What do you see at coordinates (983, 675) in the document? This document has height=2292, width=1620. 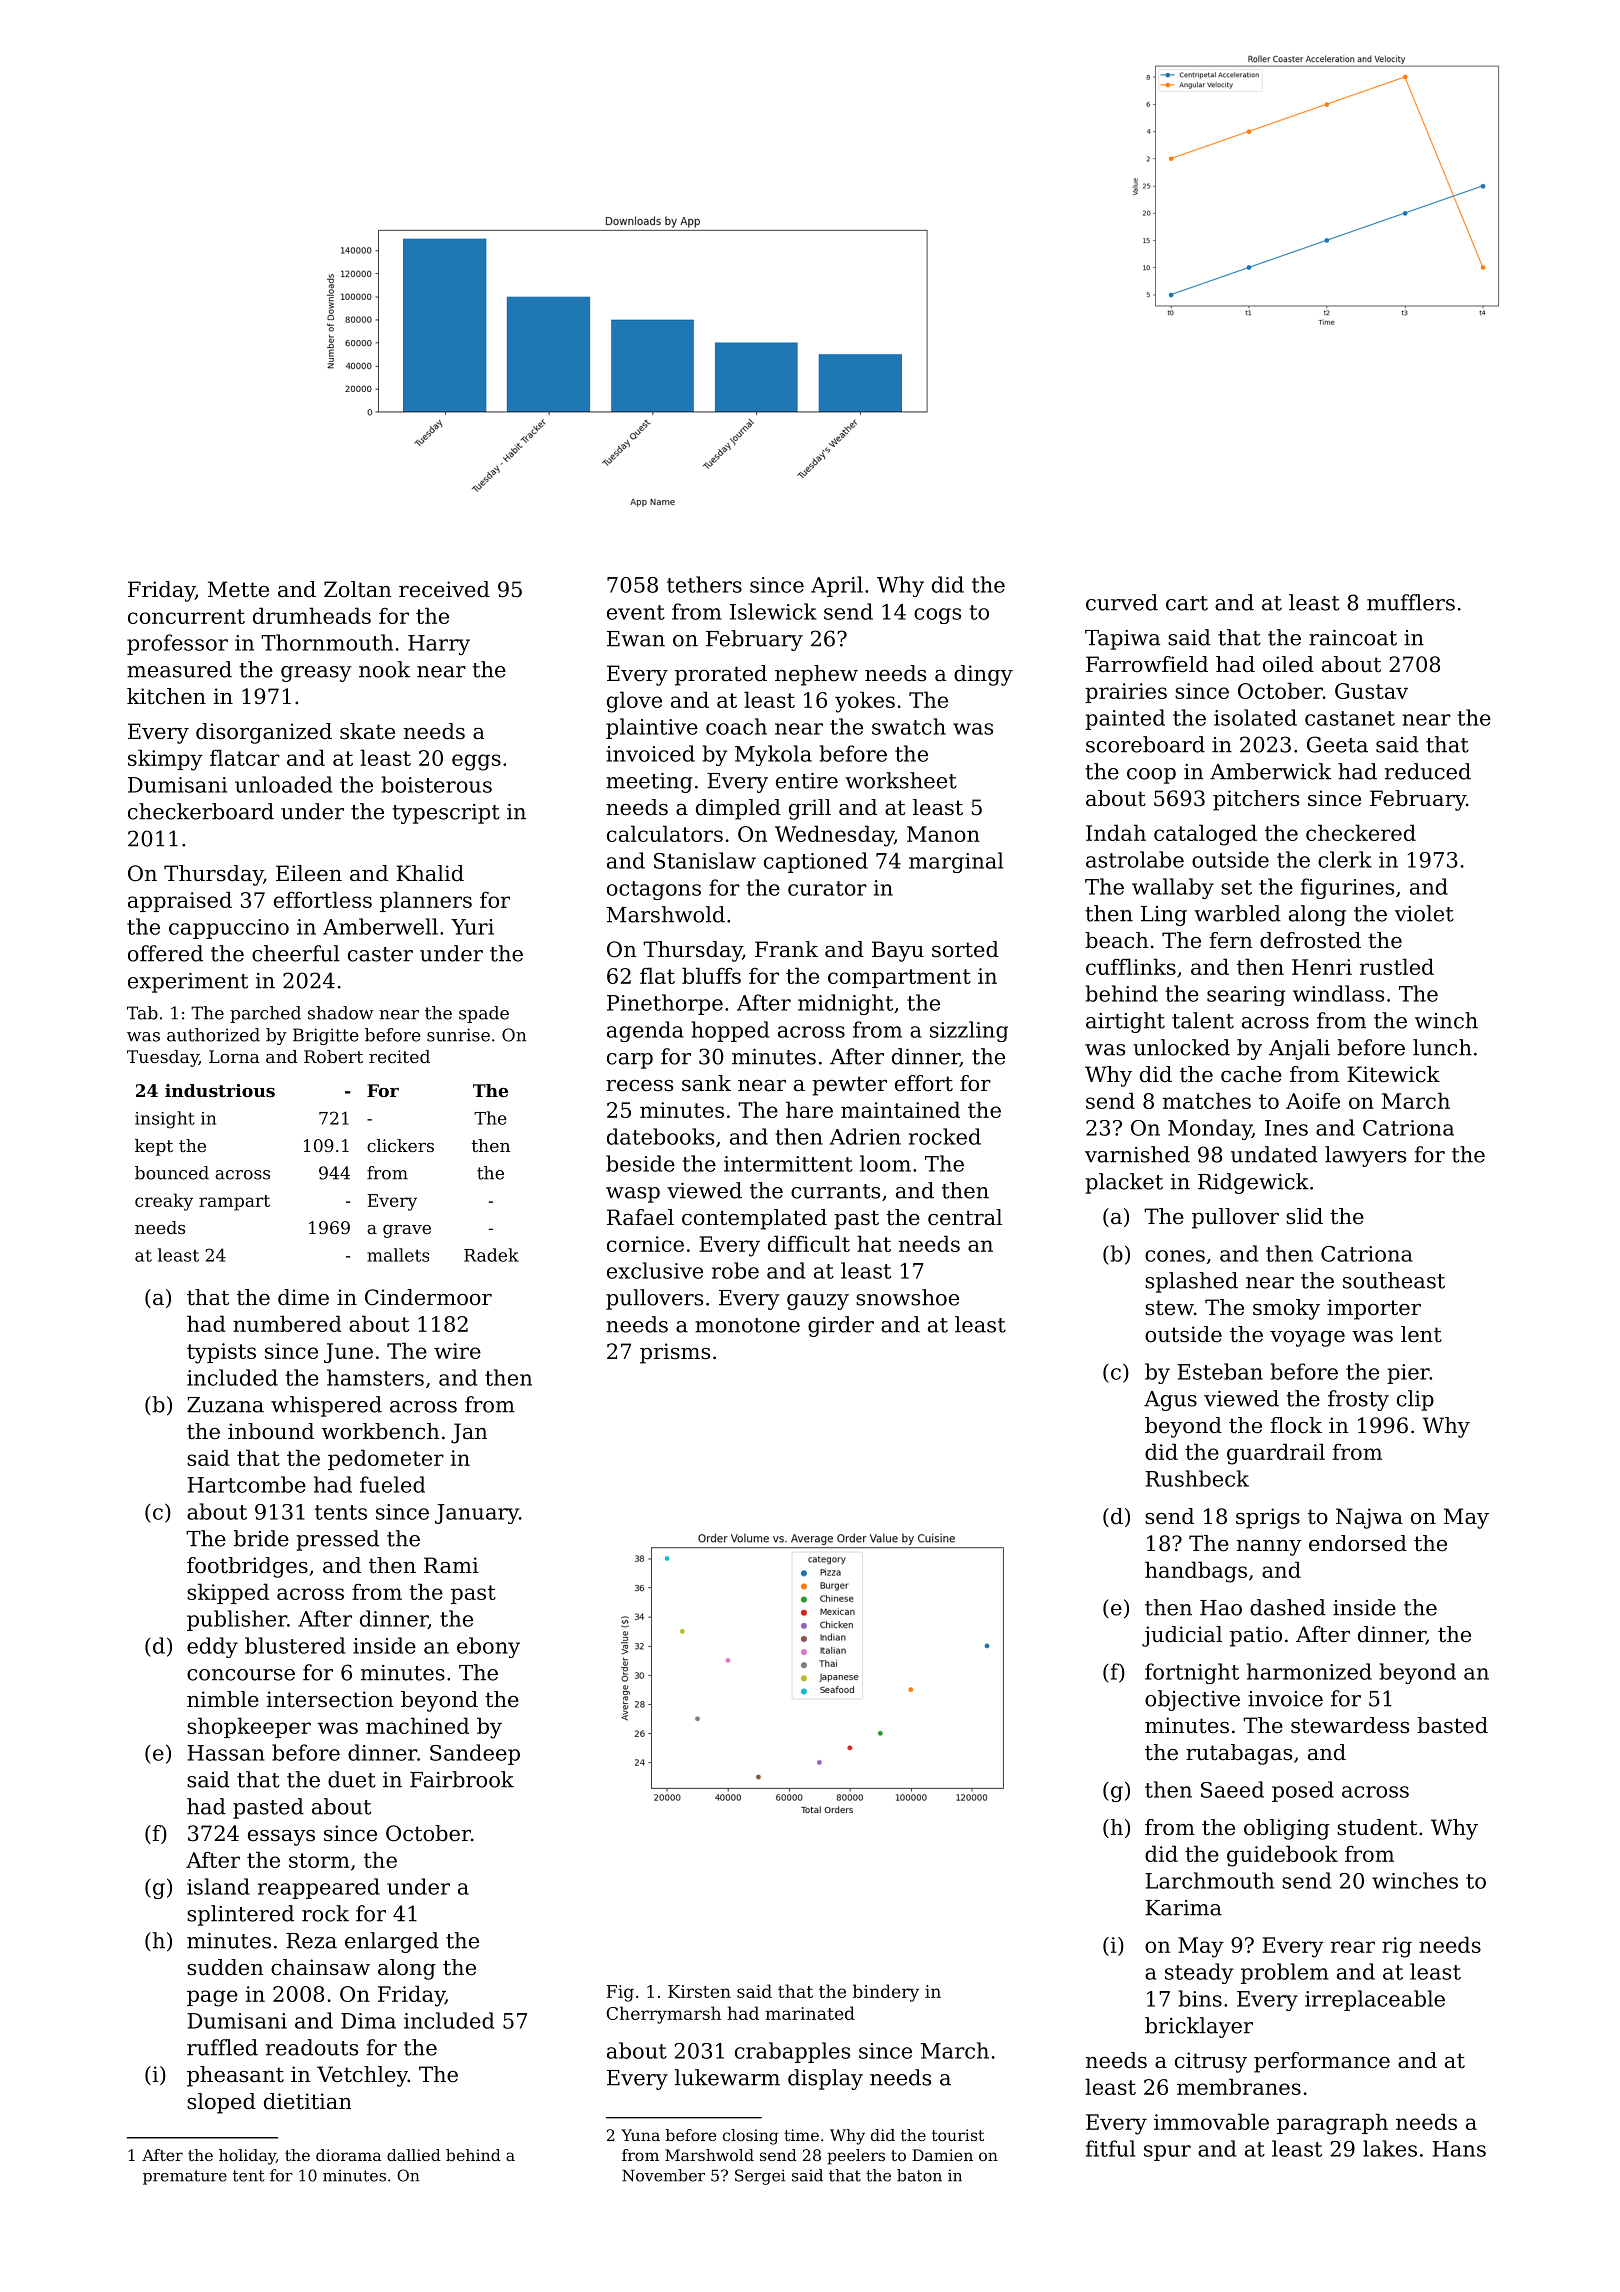 I see `dingy` at bounding box center [983, 675].
